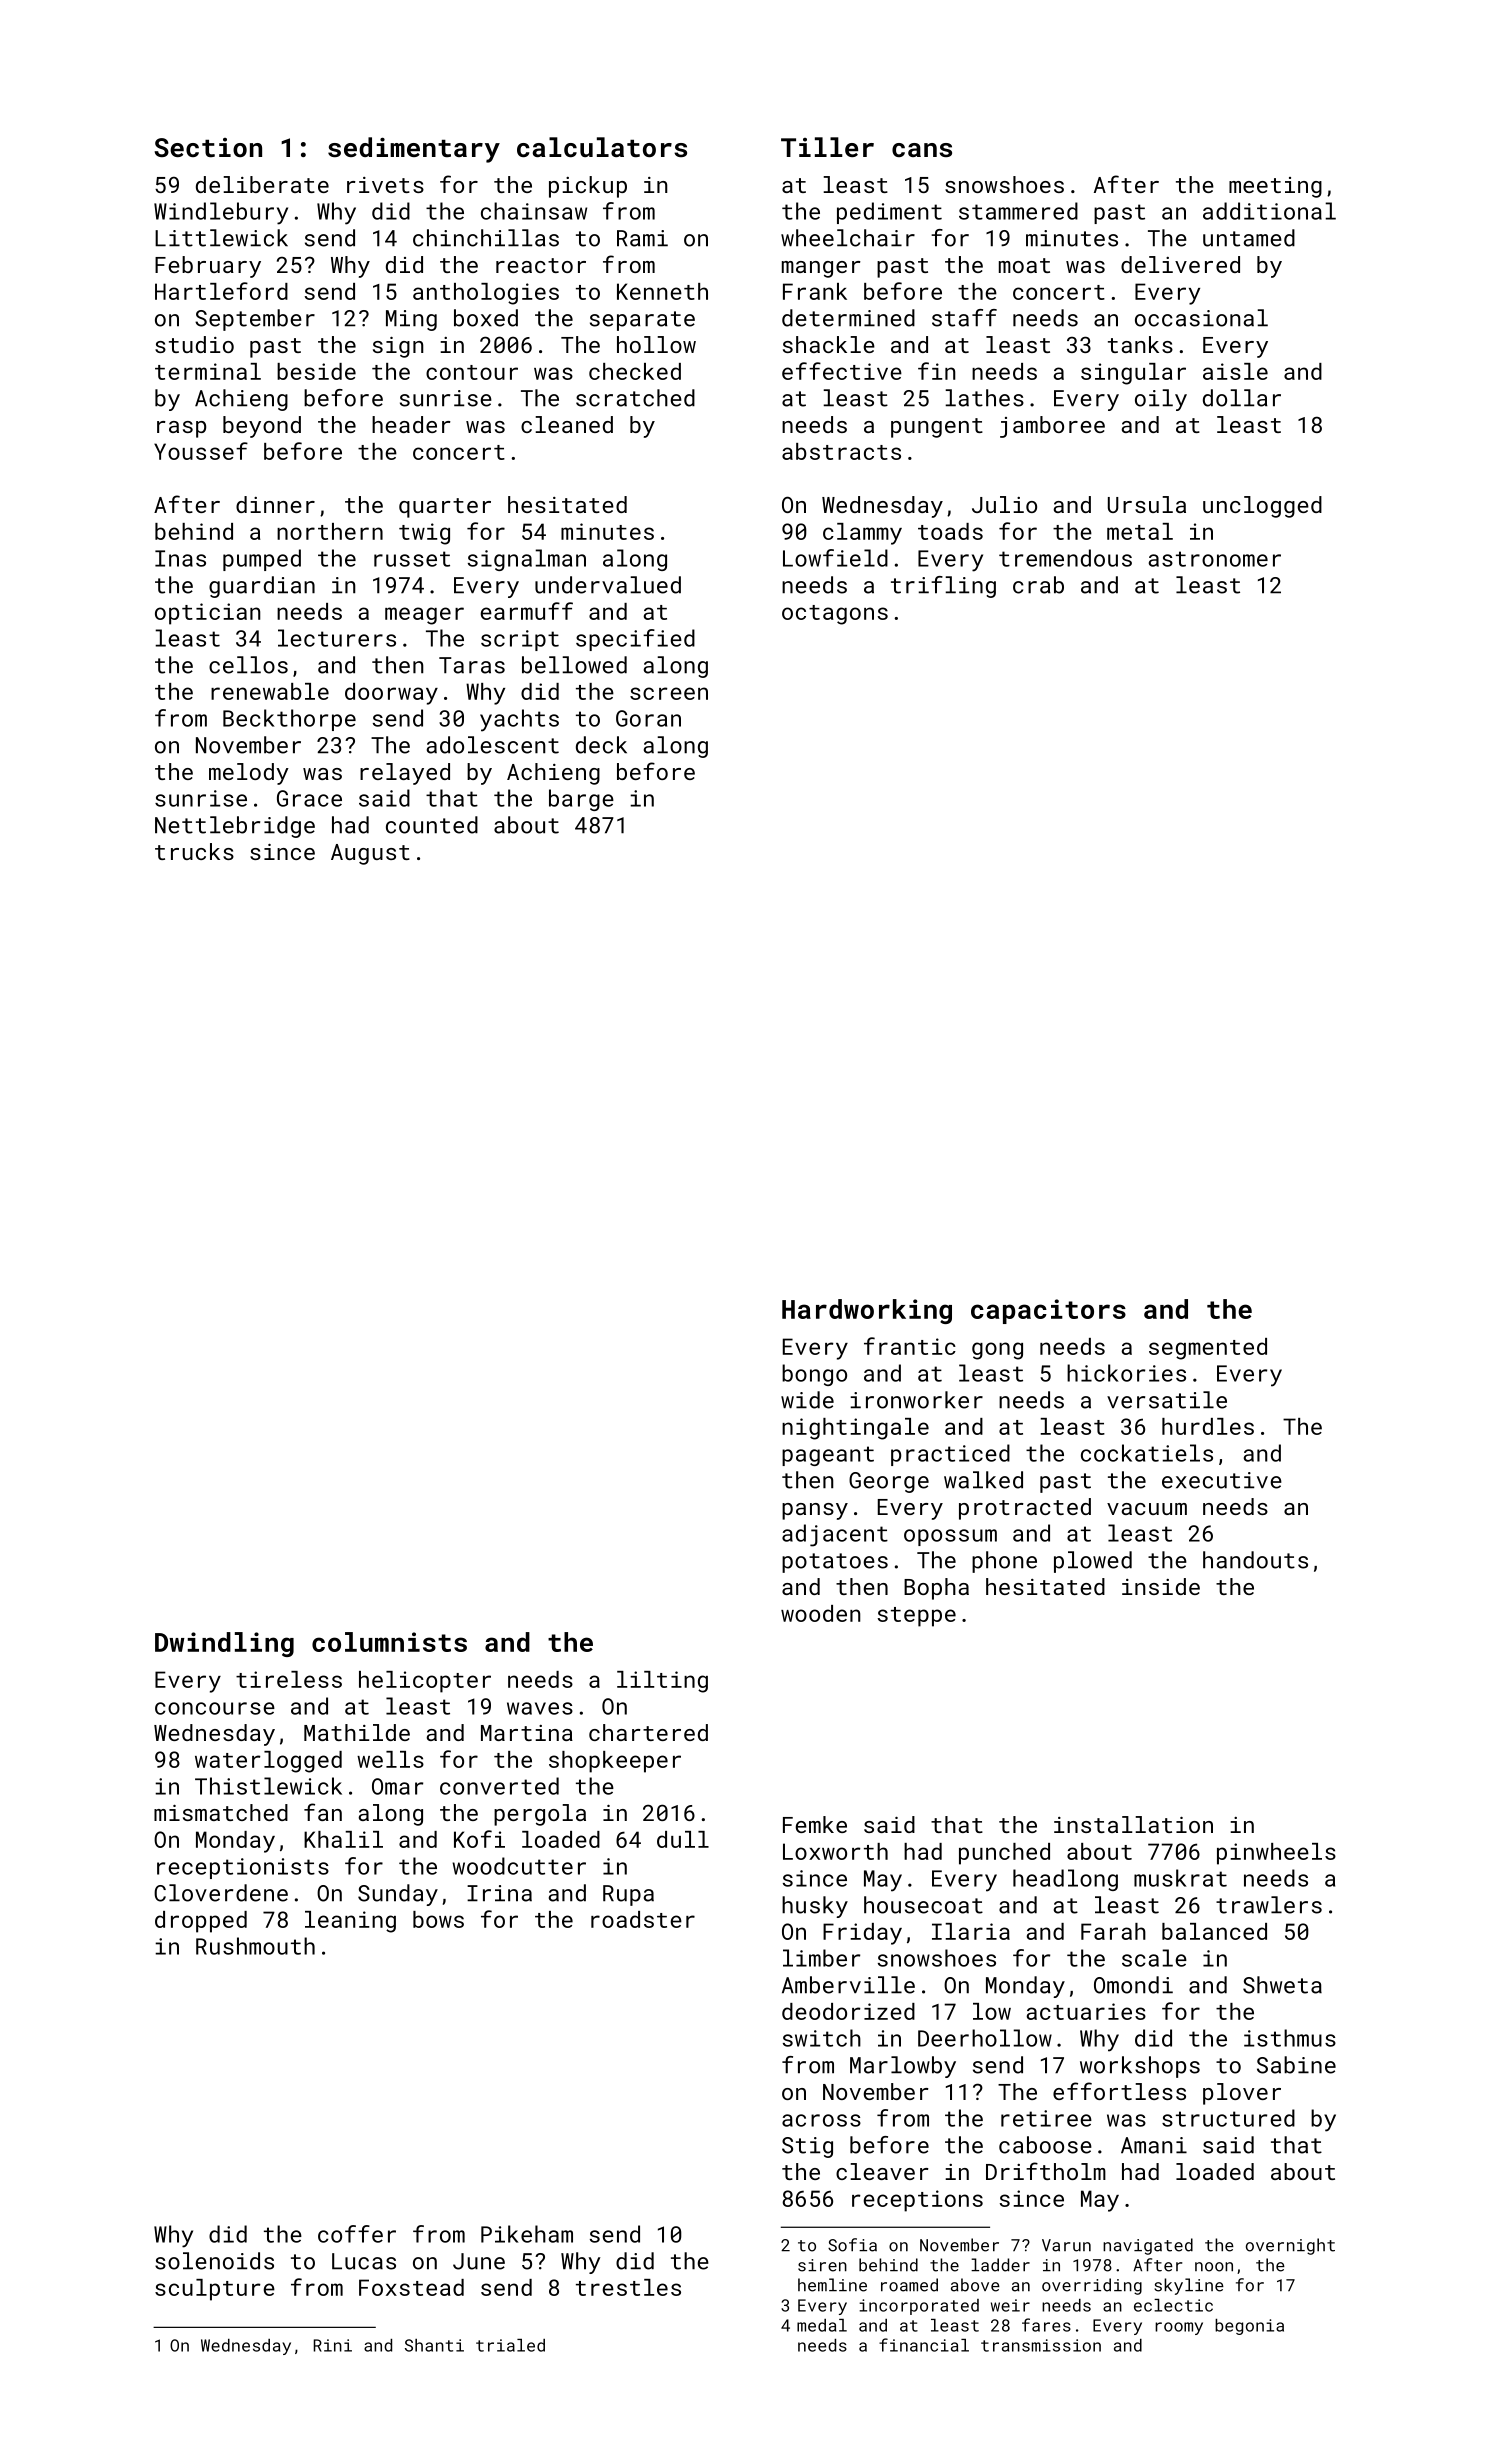 This image has height=2464, width=1496. Describe the element at coordinates (997, 1351) in the image. I see `gong` at that location.
